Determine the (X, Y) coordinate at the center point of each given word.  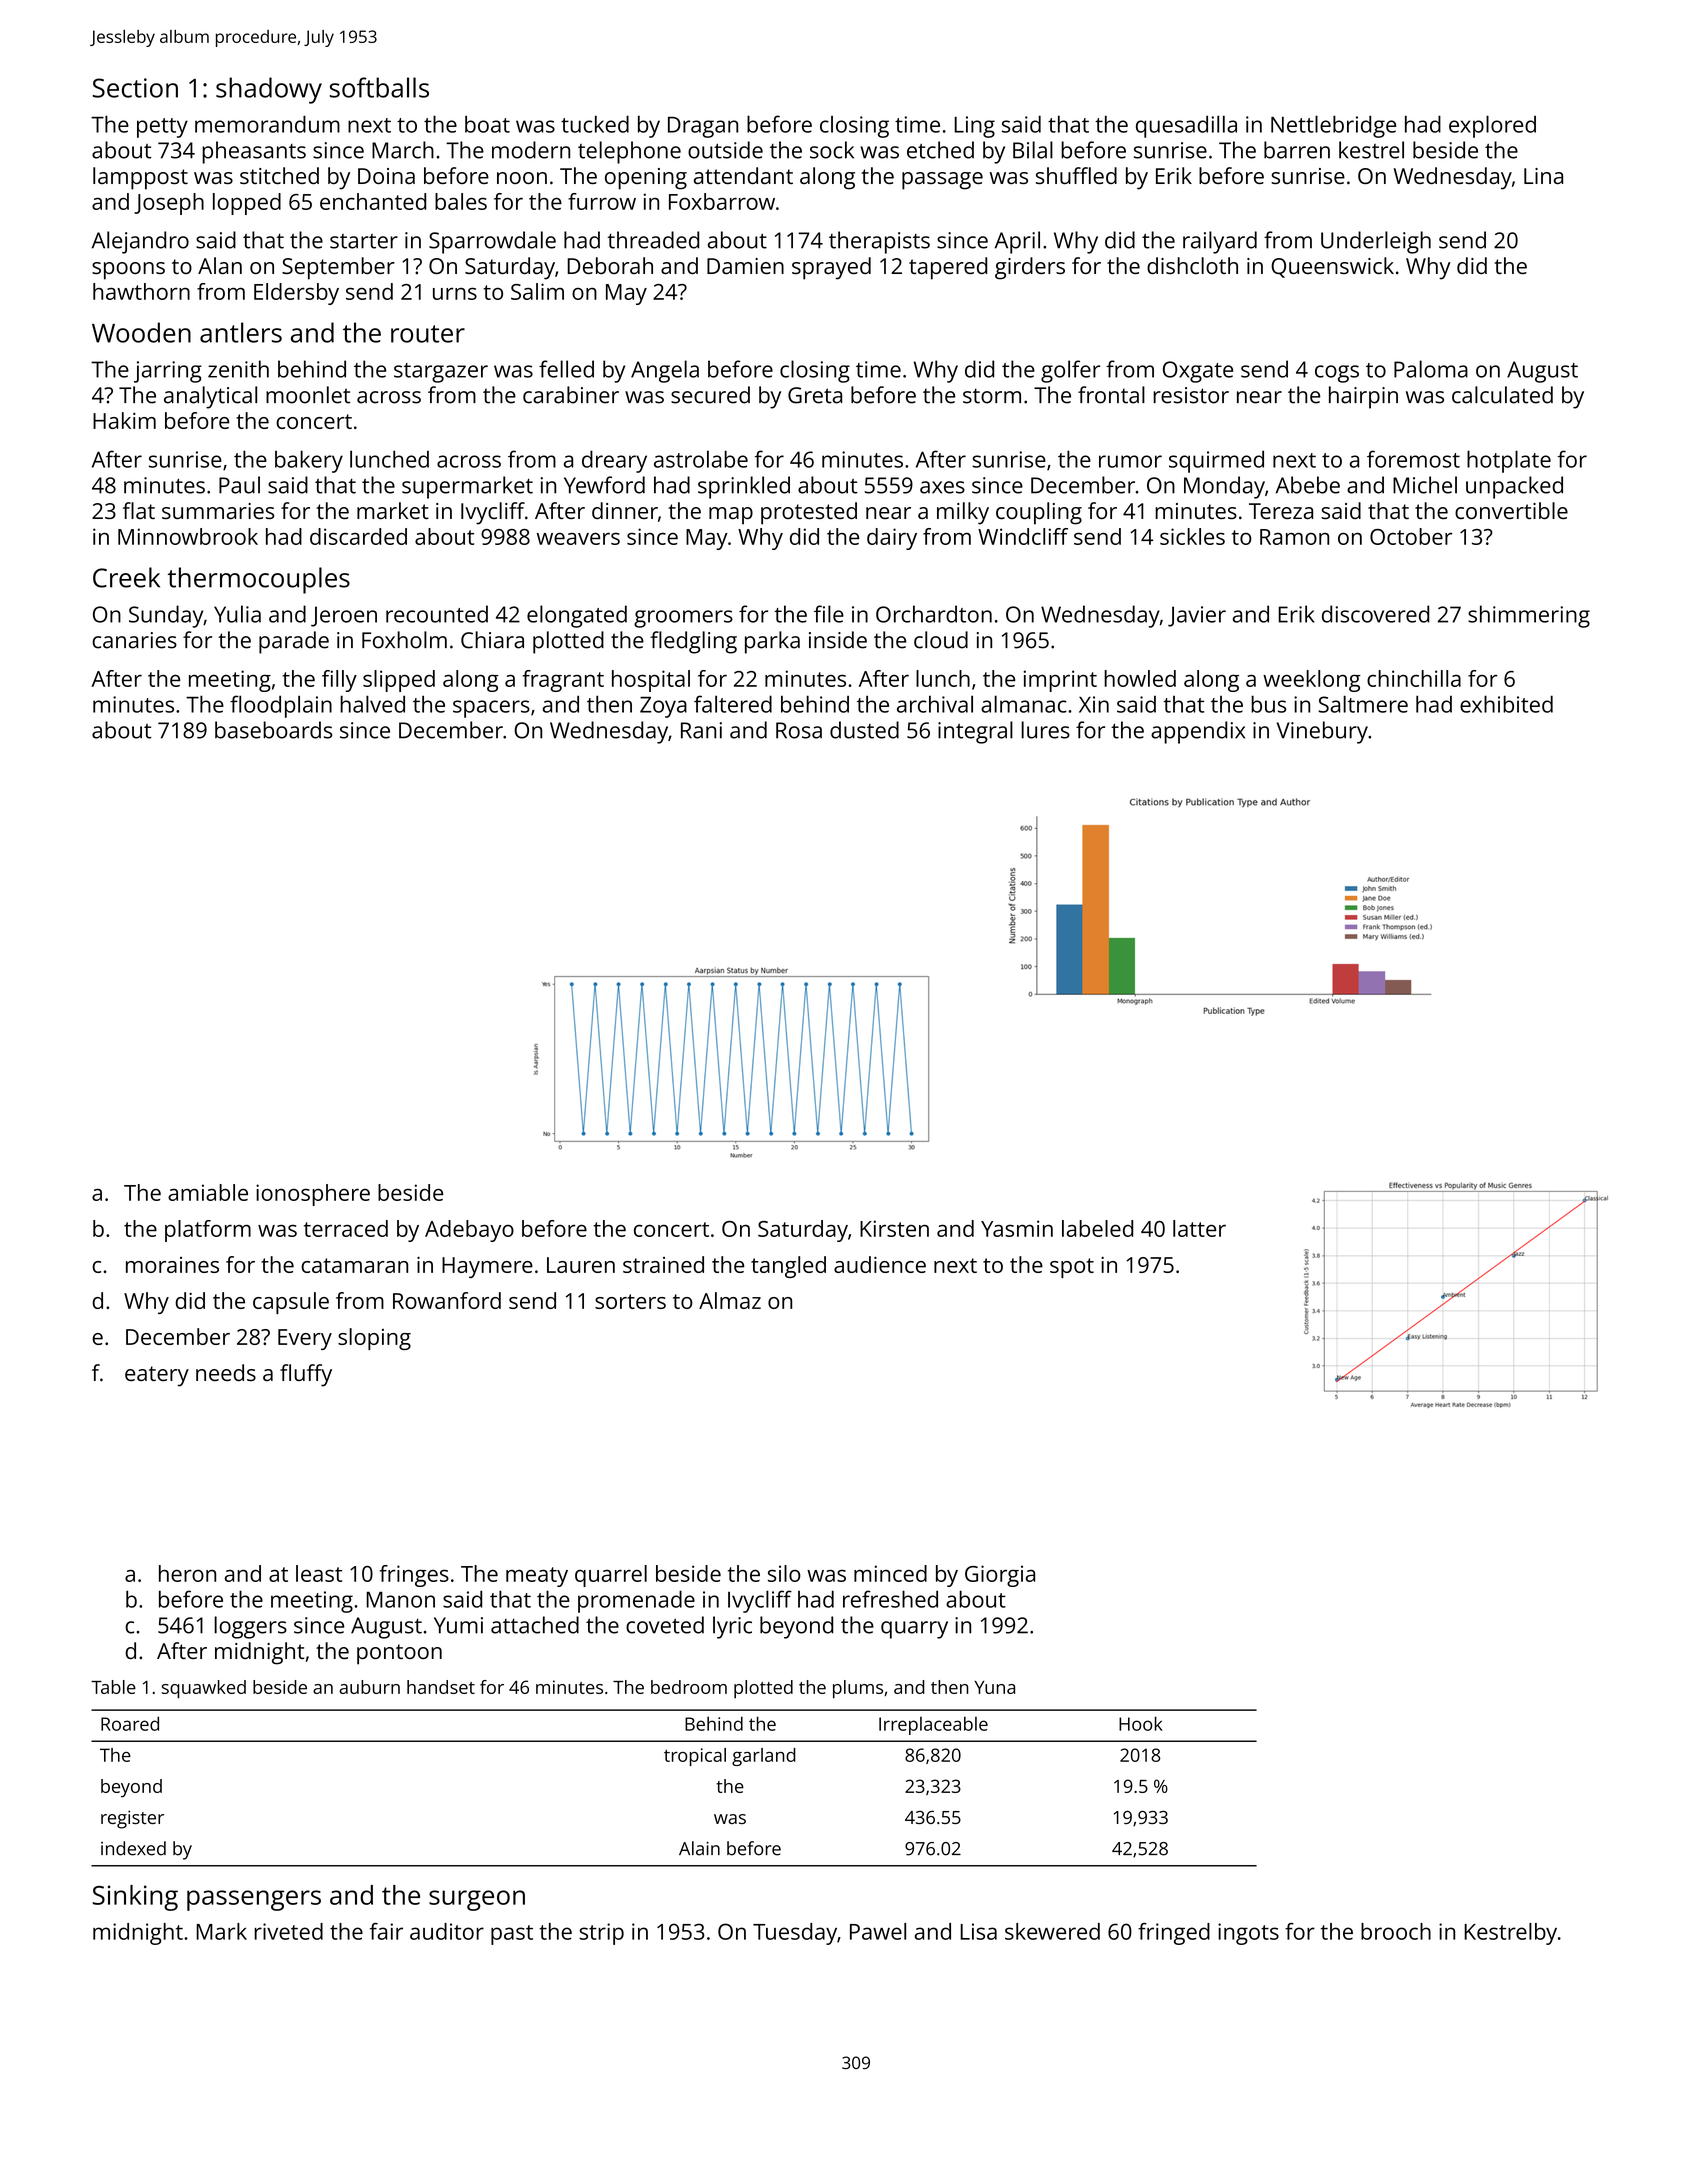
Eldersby (296, 294)
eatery (157, 1376)
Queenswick (1332, 267)
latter (1199, 1228)
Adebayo (469, 1231)
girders (1030, 268)
